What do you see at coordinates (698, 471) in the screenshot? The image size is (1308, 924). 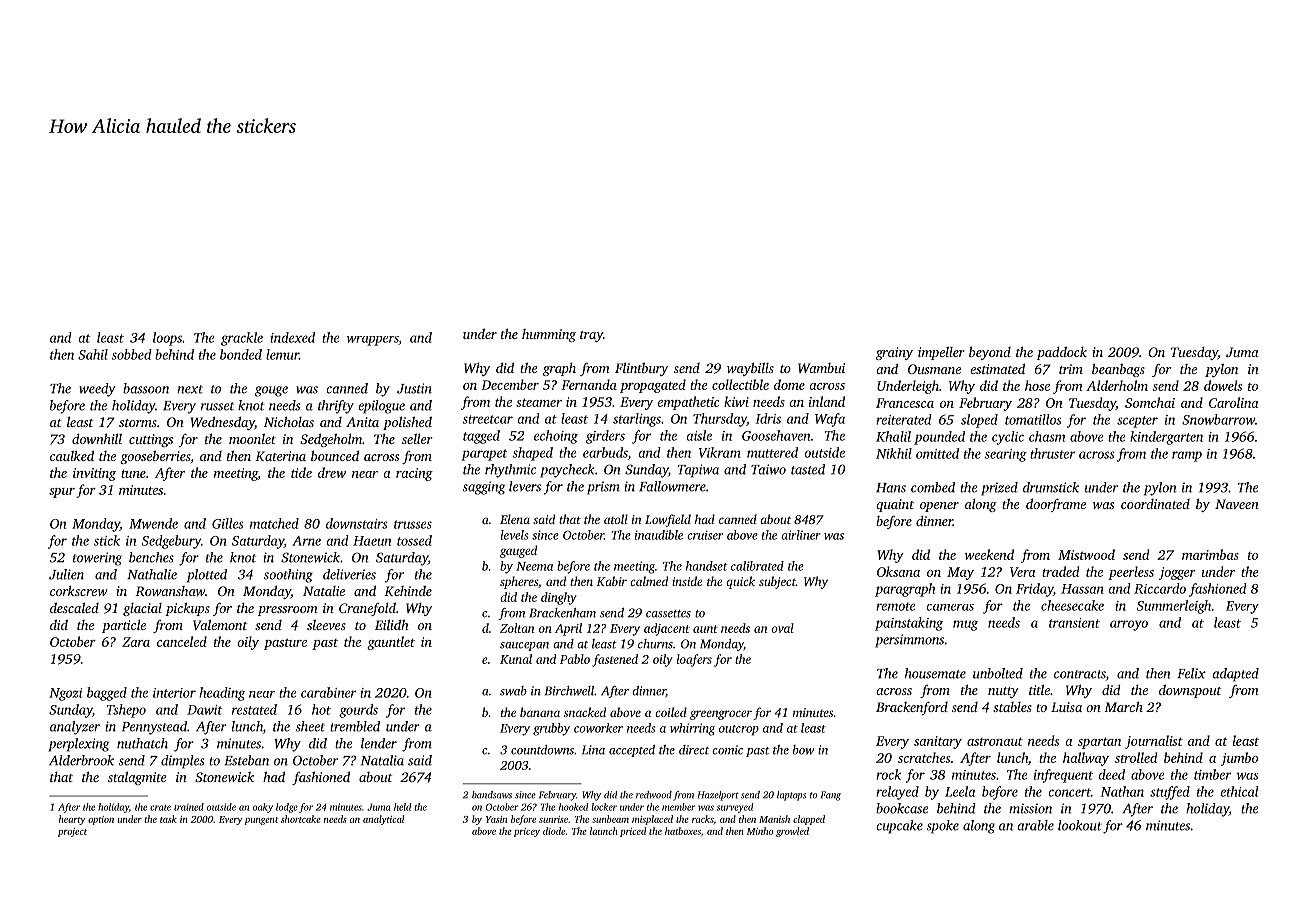 I see `Tapiwa` at bounding box center [698, 471].
